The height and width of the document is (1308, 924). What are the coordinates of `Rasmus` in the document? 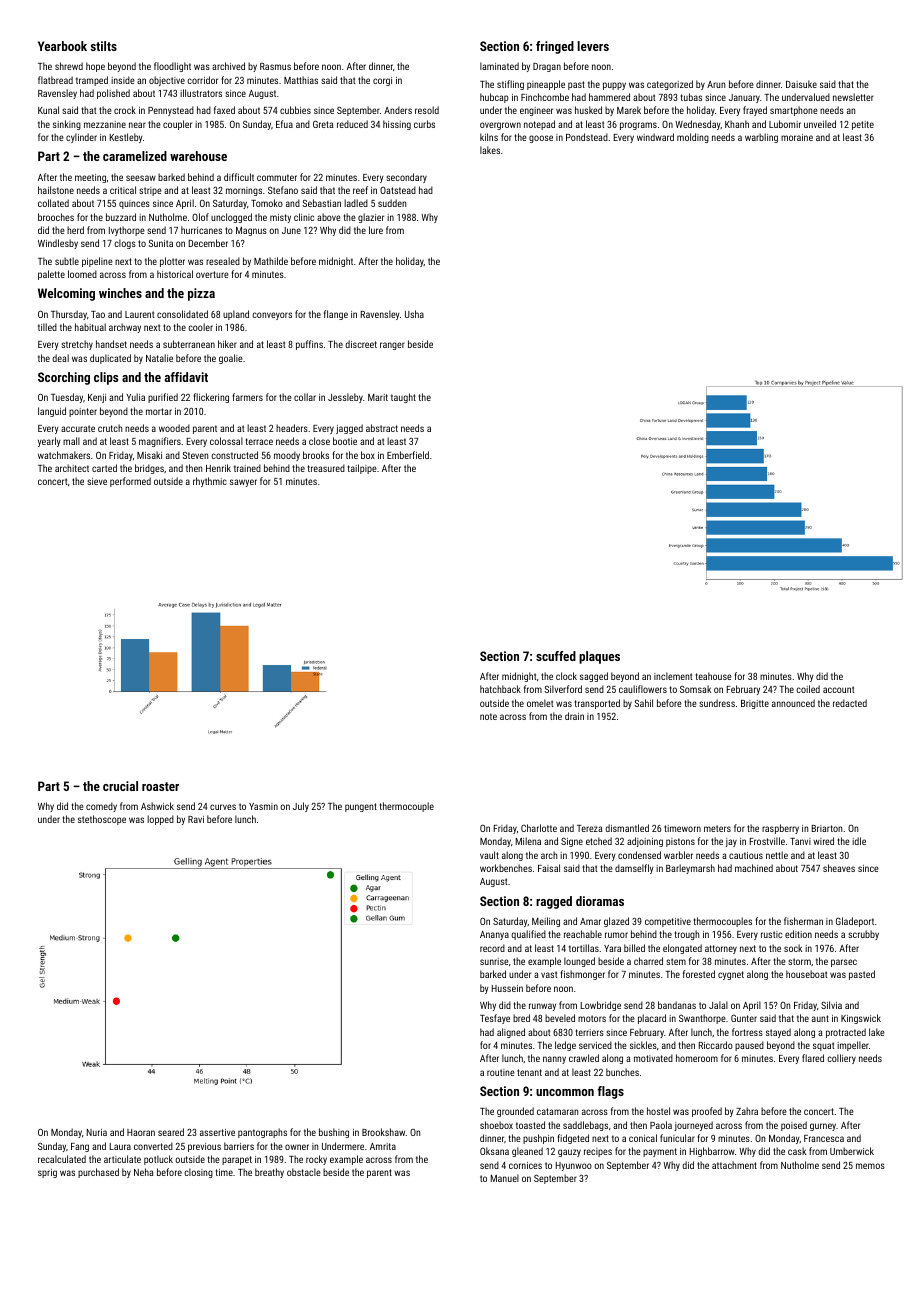 It's located at (275, 66).
